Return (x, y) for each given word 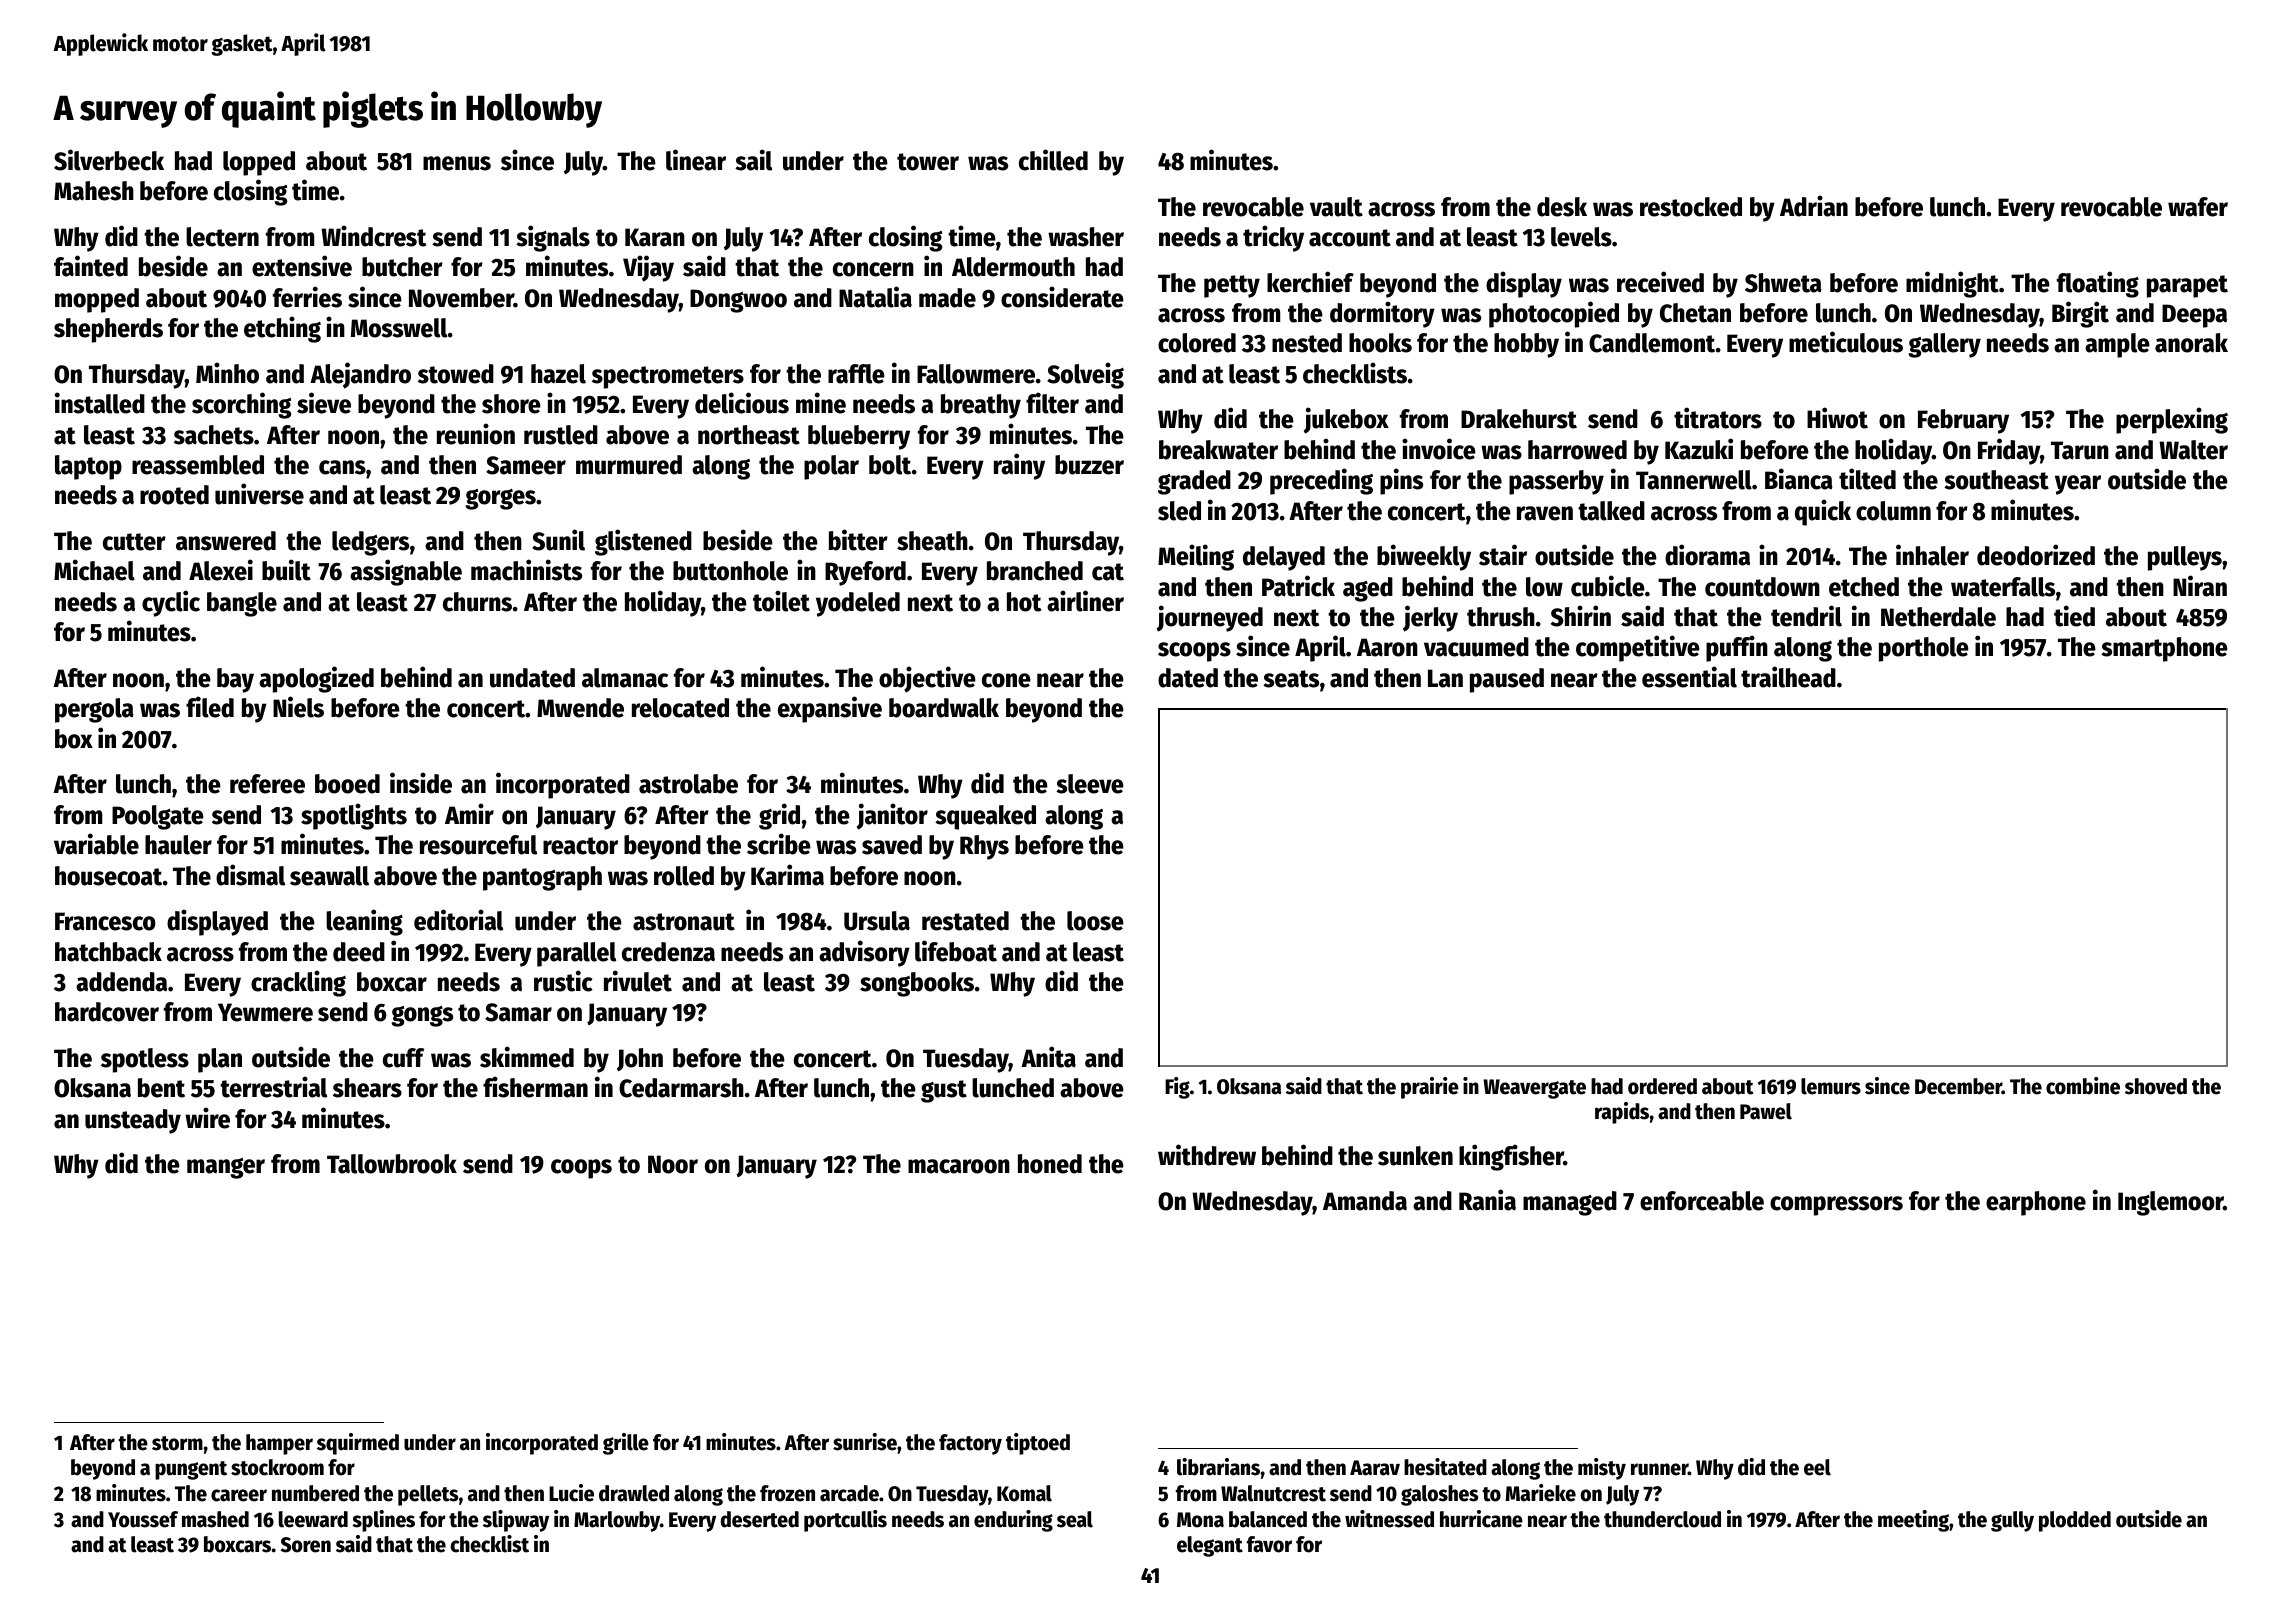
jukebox (1346, 420)
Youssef (143, 1519)
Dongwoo (738, 301)
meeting (1913, 1521)
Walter (2193, 450)
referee (267, 784)
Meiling (1196, 557)
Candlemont (1652, 343)
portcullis (845, 1521)
